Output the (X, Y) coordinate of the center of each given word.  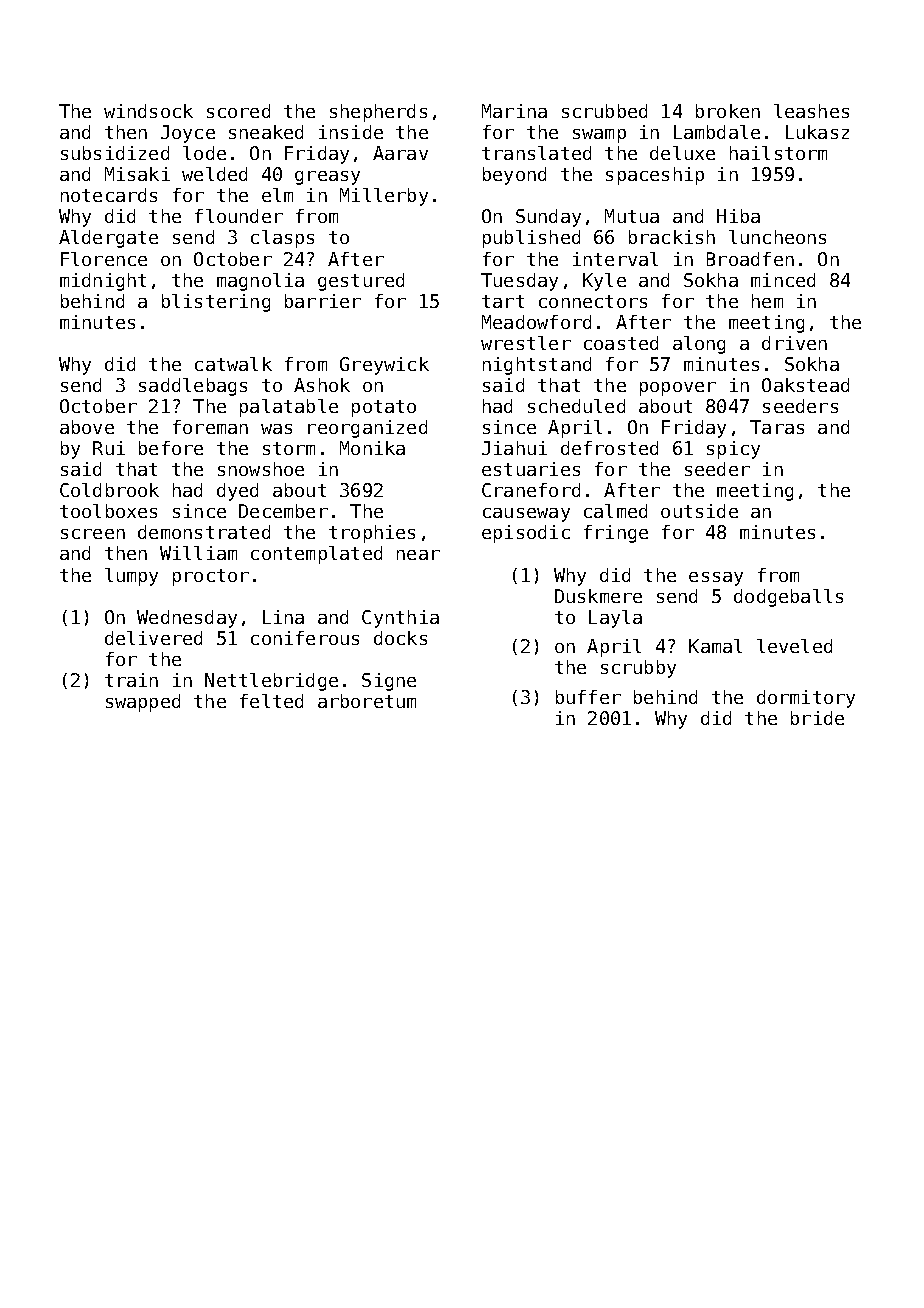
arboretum (367, 701)
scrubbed (604, 111)
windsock (148, 111)
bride (817, 718)
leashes (811, 111)
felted (271, 701)
